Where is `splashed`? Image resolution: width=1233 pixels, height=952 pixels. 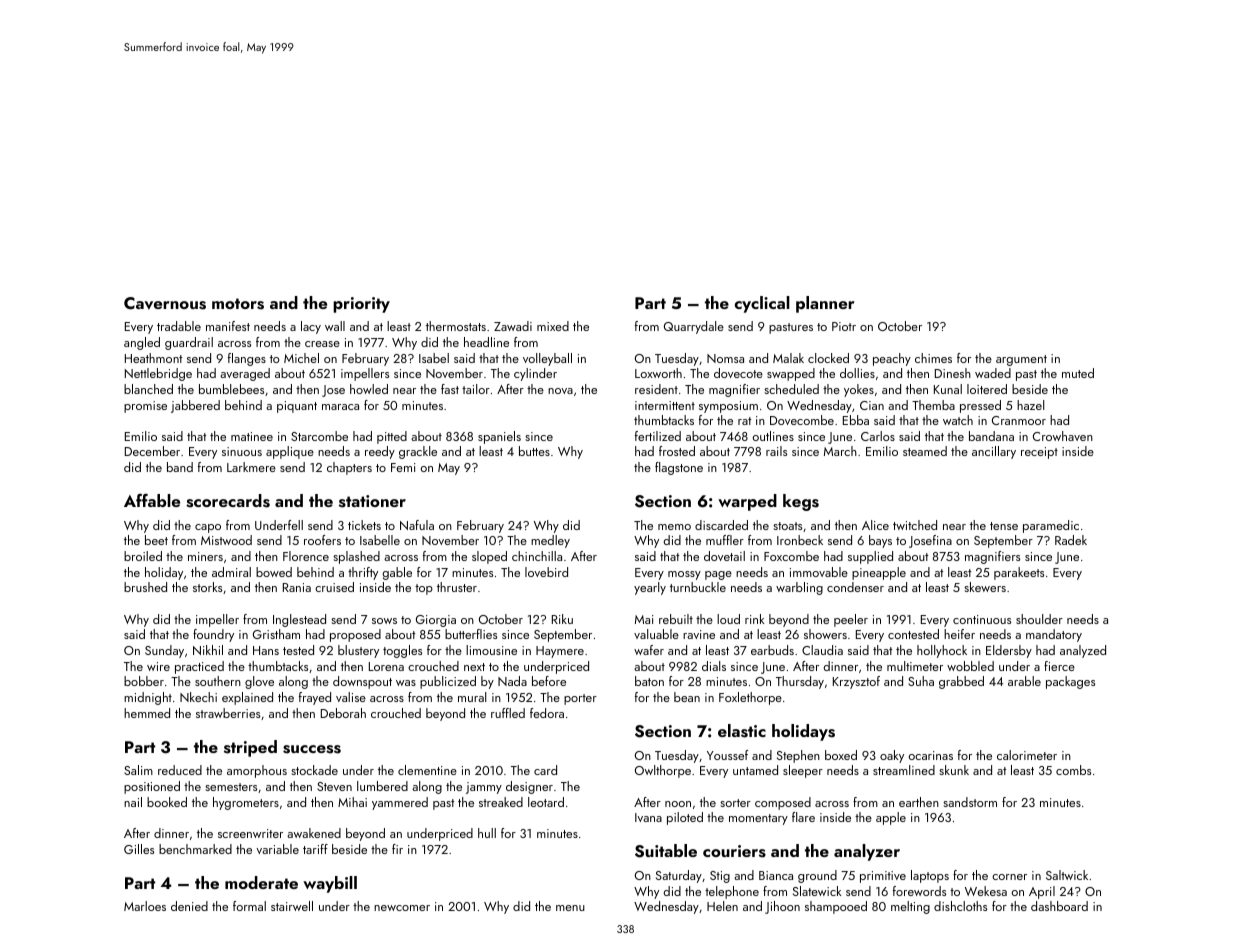 splashed is located at coordinates (356, 557).
